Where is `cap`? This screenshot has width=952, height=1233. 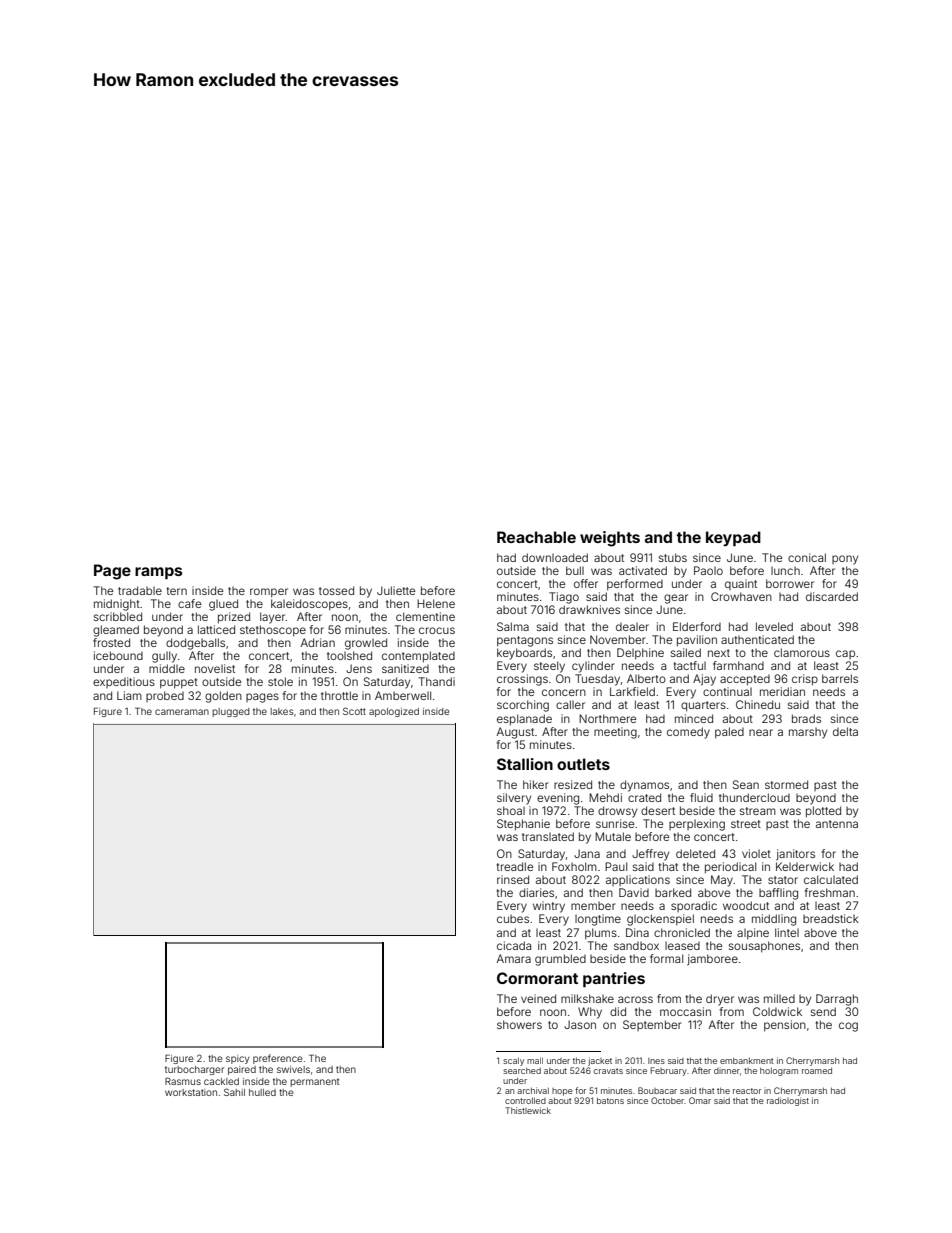
cap is located at coordinates (845, 654).
